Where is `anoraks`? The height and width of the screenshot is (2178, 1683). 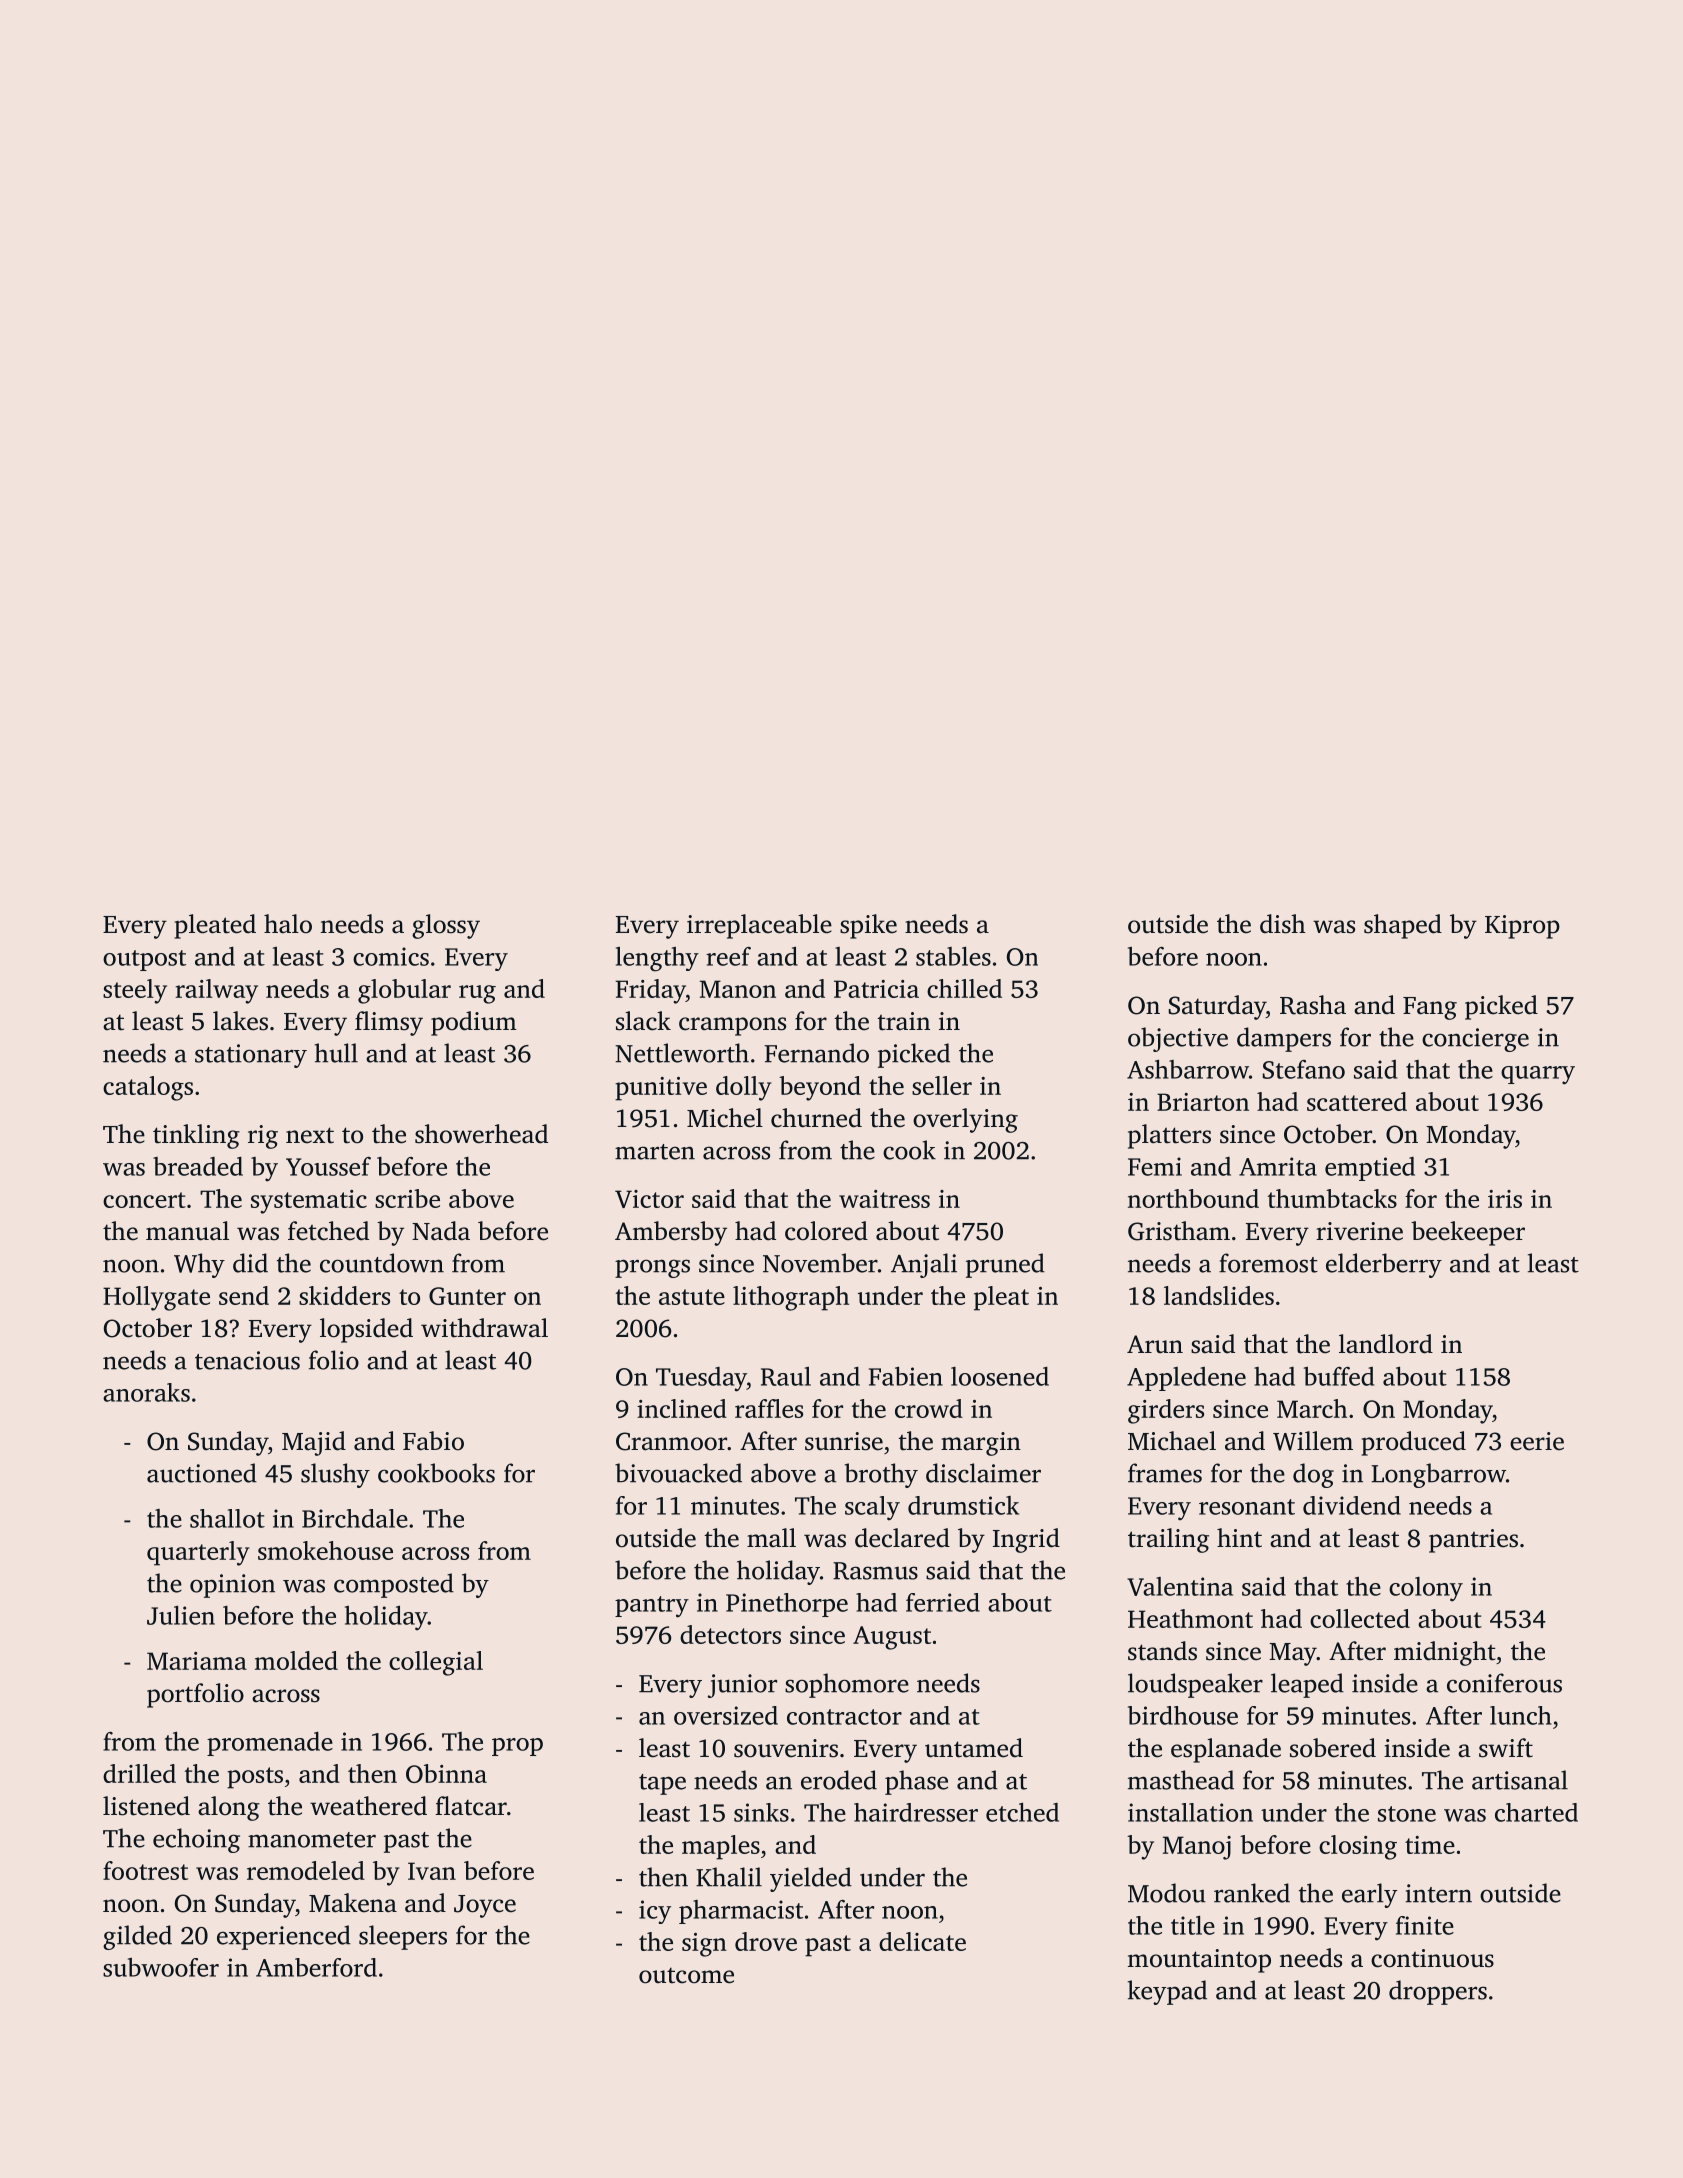
anoraks is located at coordinates (146, 1392).
